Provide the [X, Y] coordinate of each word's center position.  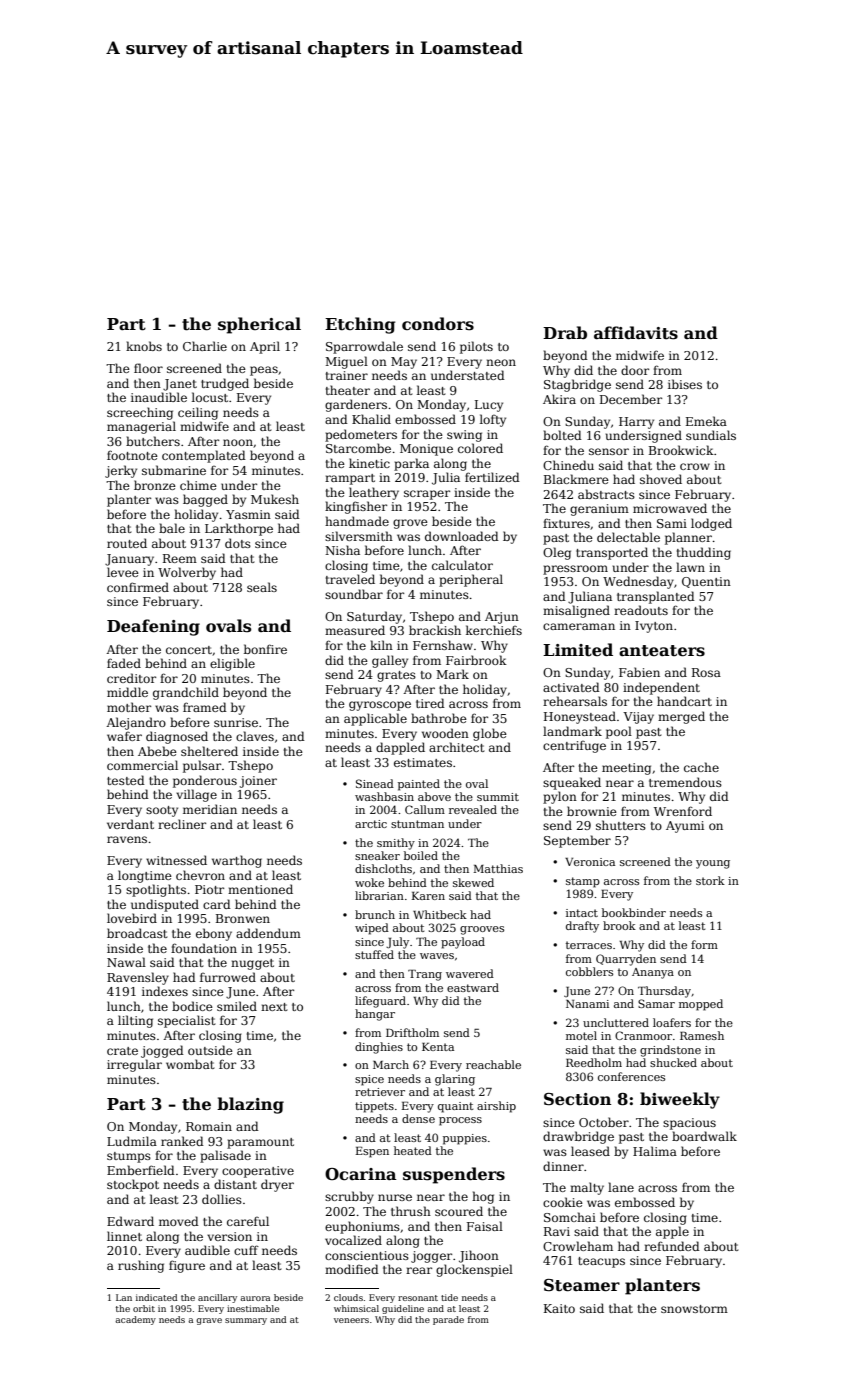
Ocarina [361, 1174]
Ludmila [132, 1141]
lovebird [132, 918]
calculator [462, 565]
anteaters [662, 651]
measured [355, 630]
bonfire [265, 649]
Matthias [498, 868]
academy [135, 1320]
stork [710, 880]
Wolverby [187, 573]
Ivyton [654, 627]
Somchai [570, 1217]
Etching [360, 325]
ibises [685, 384]
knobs [144, 346]
